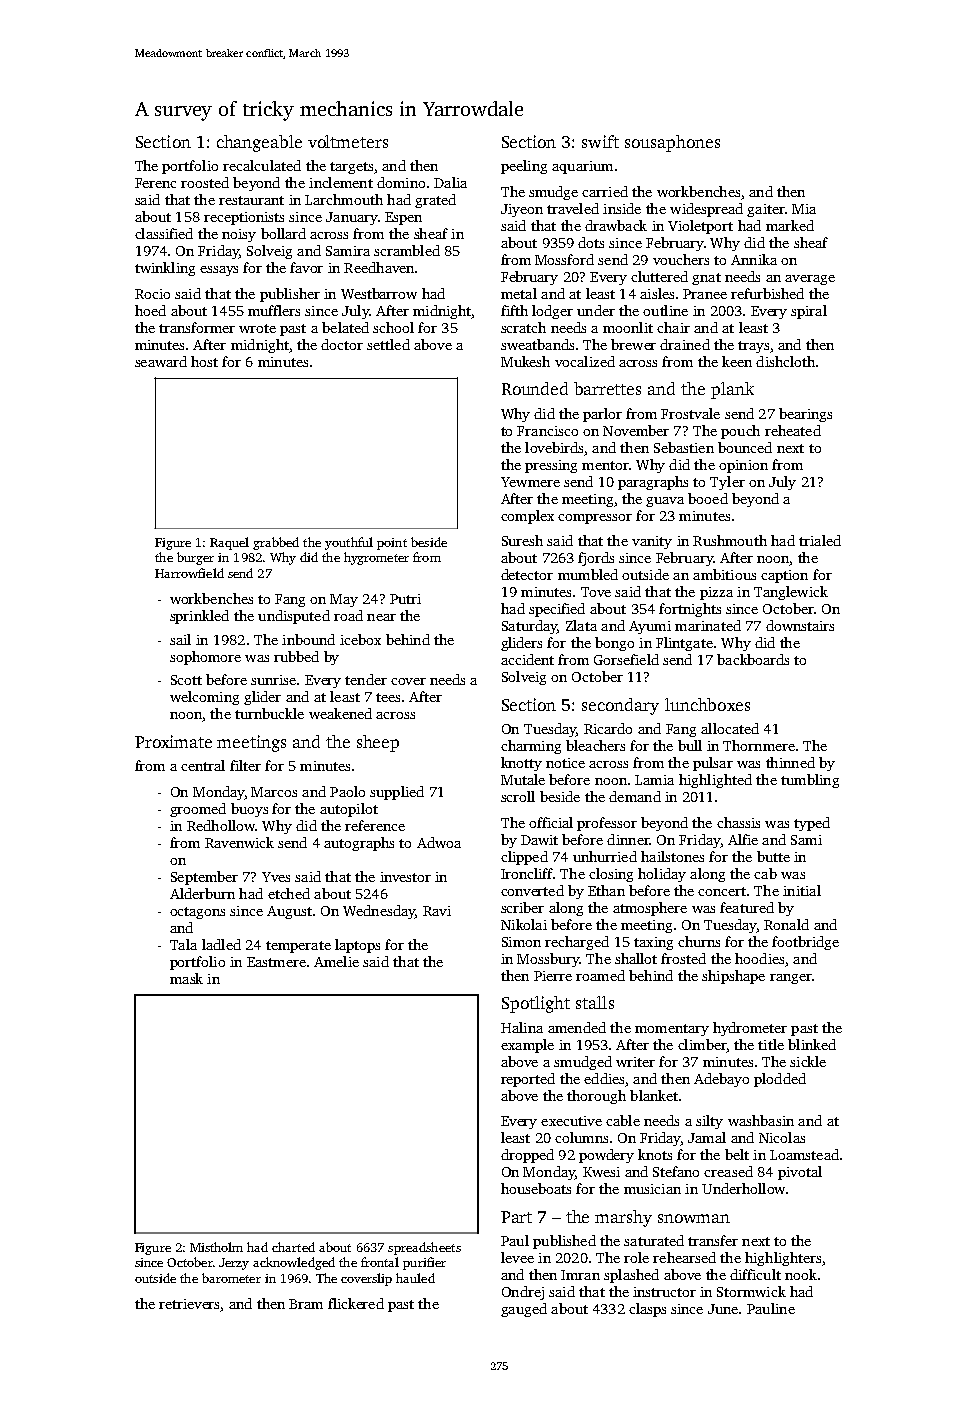 The image size is (979, 1418). I want to click on swift, so click(600, 141).
